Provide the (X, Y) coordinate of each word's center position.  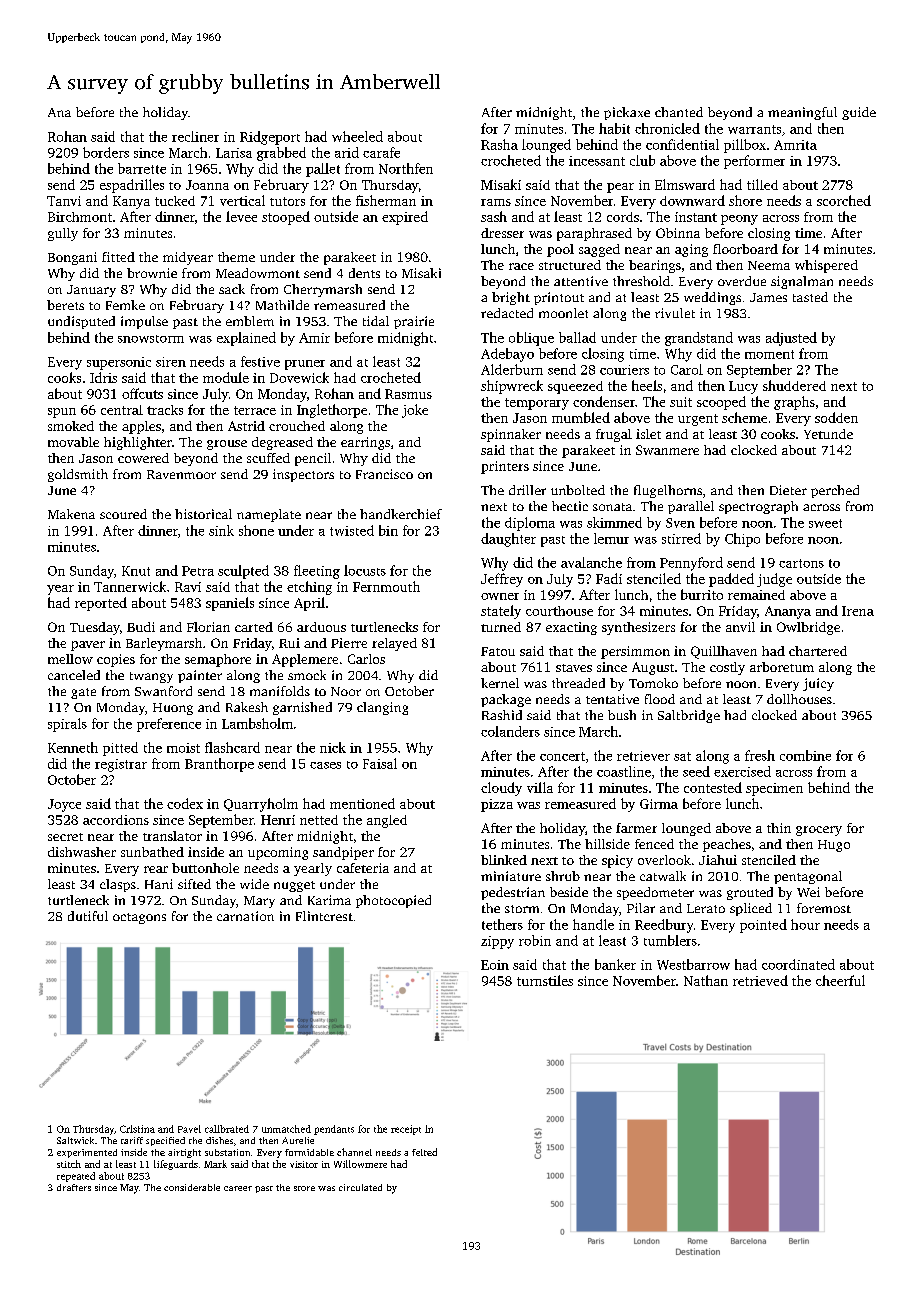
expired (405, 218)
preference (169, 725)
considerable (192, 1187)
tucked (175, 201)
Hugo (834, 846)
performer (754, 162)
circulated (360, 1187)
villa (540, 787)
